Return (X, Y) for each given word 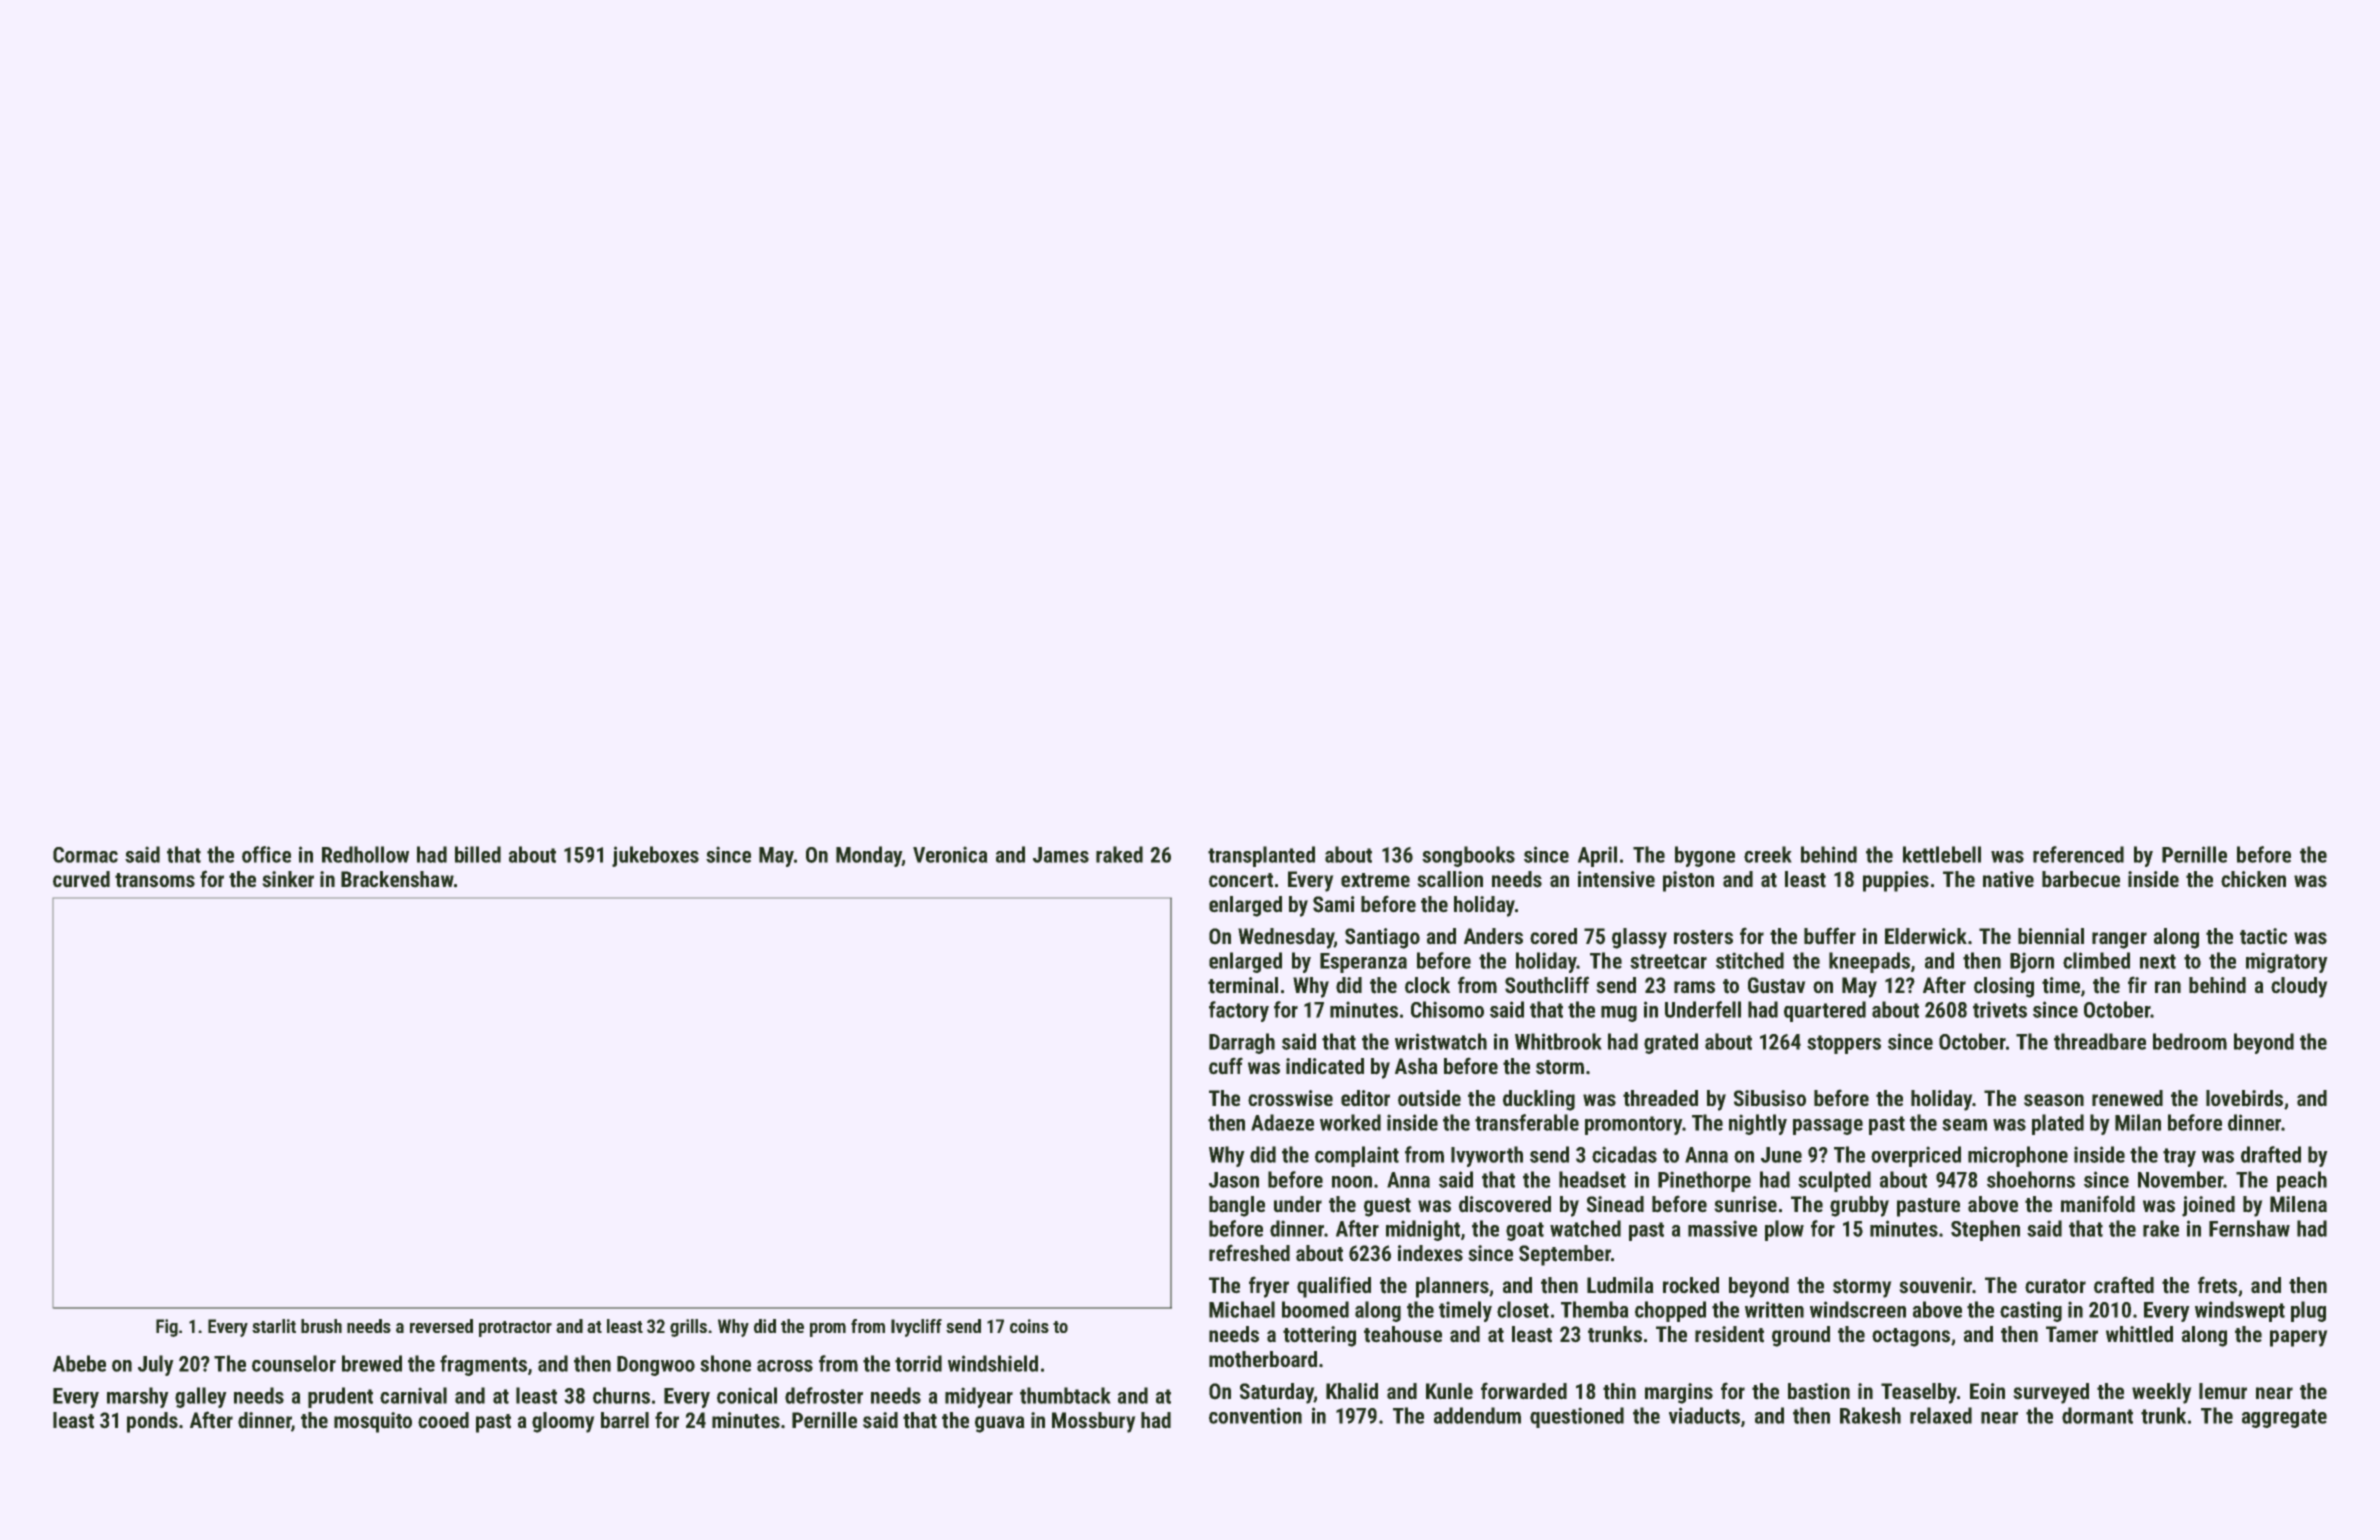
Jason (1234, 1180)
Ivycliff (916, 1328)
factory (1239, 1011)
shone (725, 1363)
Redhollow (365, 854)
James (1061, 855)
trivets (2000, 1009)
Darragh (1242, 1043)
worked (1350, 1122)
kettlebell (1942, 854)
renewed (2127, 1098)
